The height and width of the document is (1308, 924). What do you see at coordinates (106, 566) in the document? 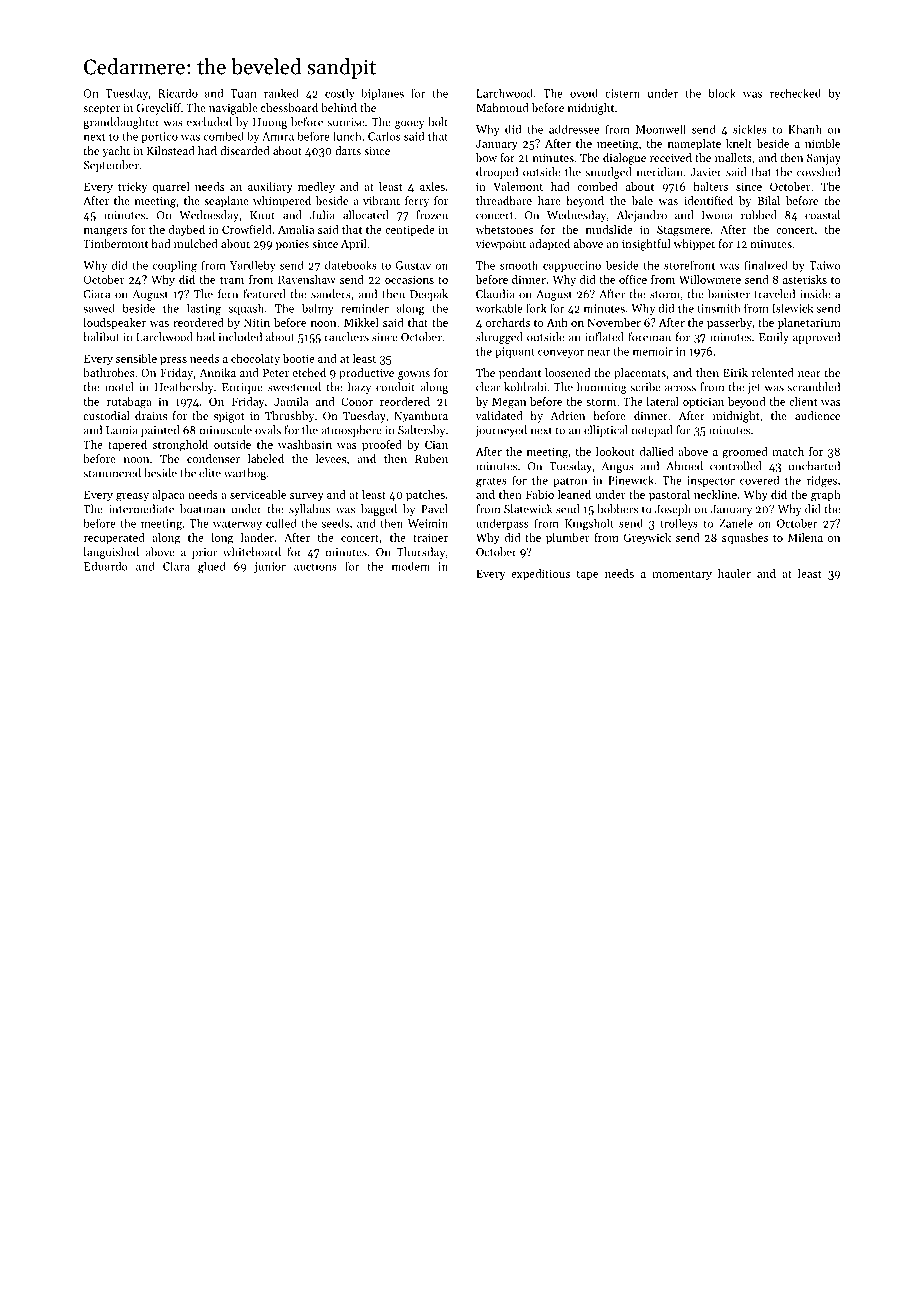
I see `Eduardo` at bounding box center [106, 566].
